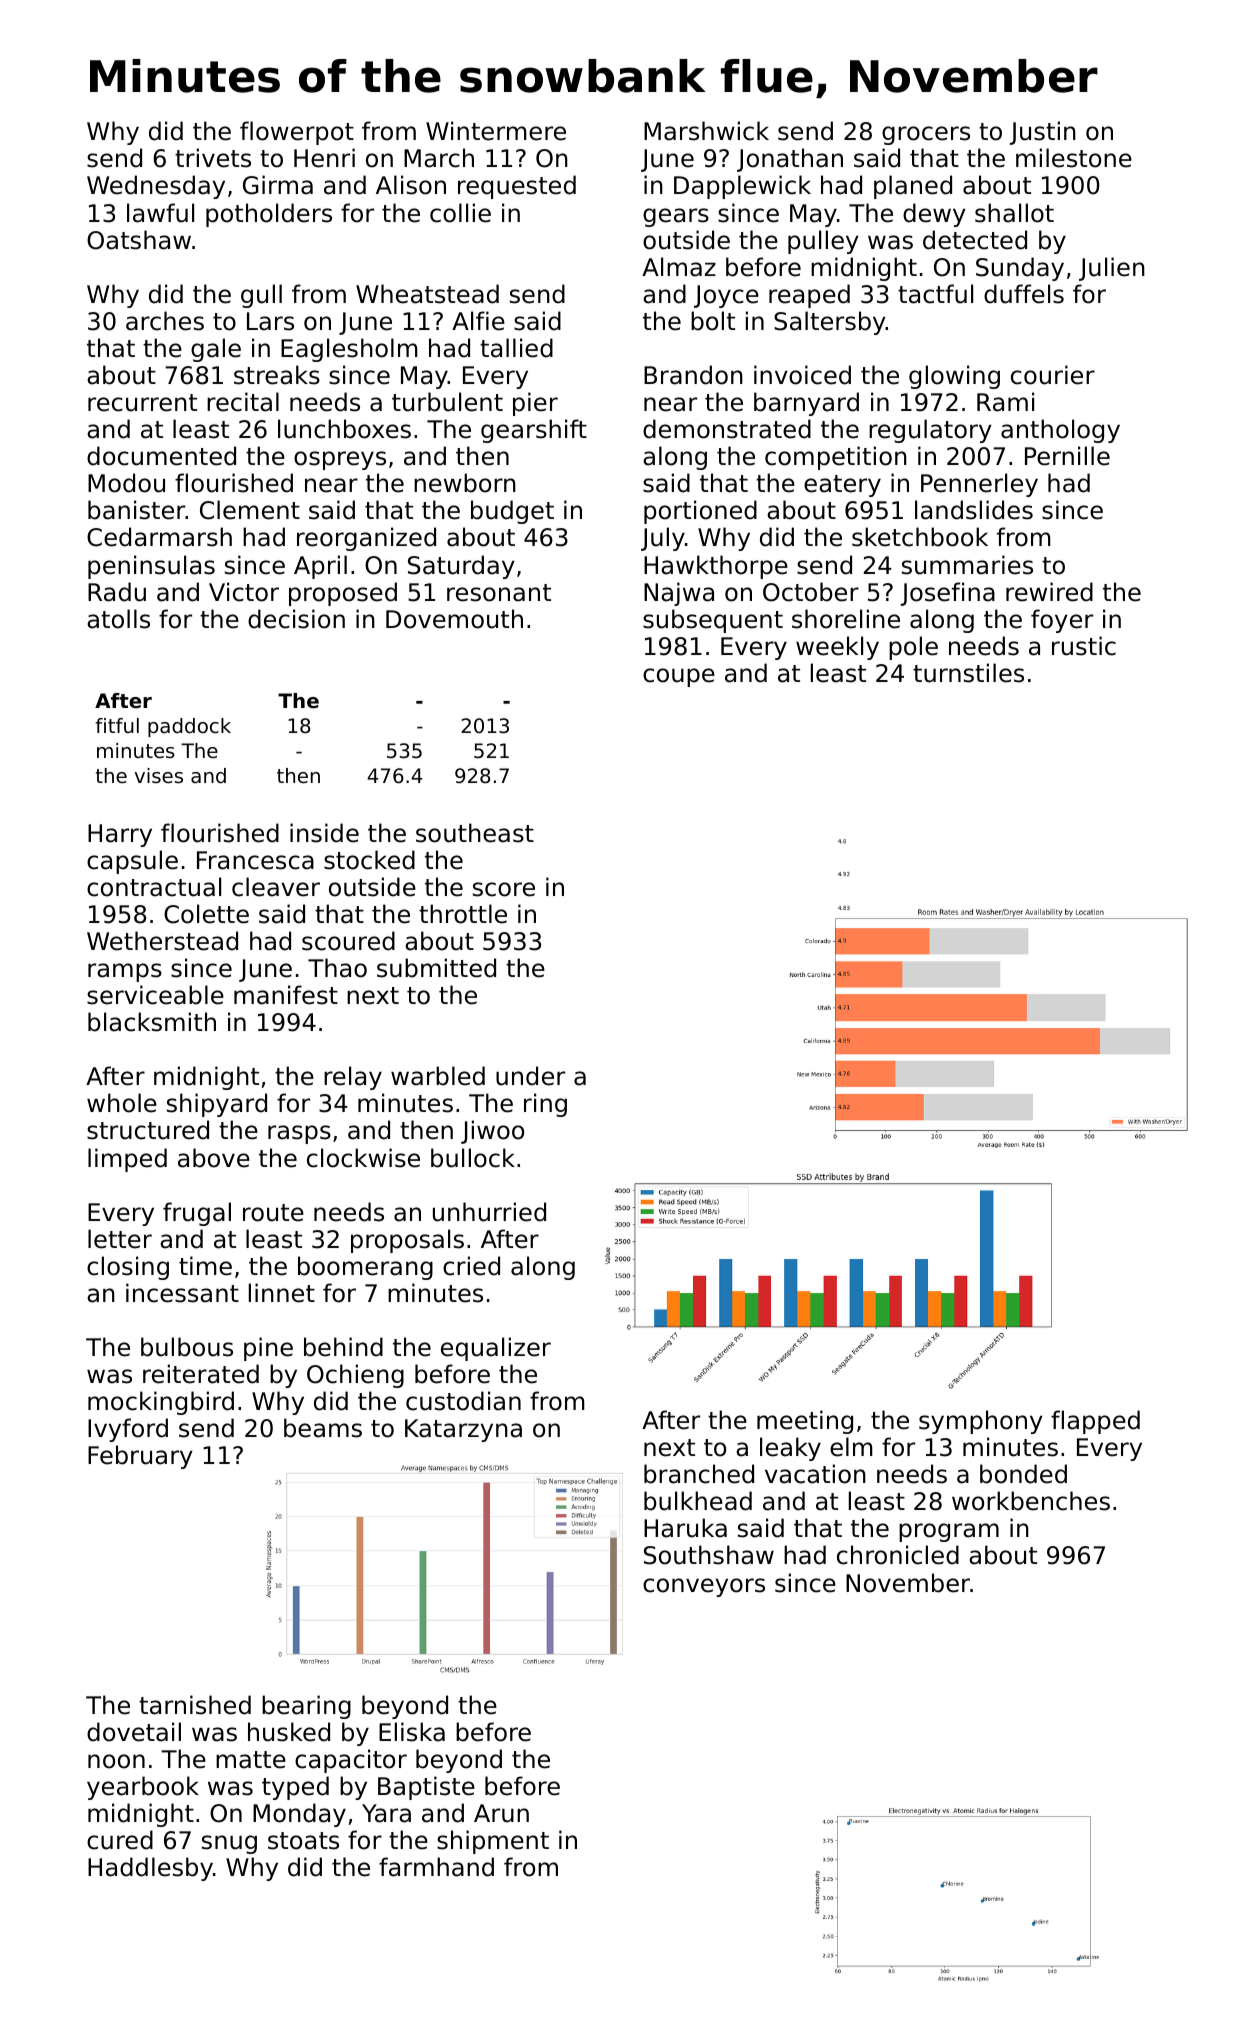 The width and height of the screenshot is (1233, 2031). What do you see at coordinates (1042, 133) in the screenshot?
I see `Justin` at bounding box center [1042, 133].
